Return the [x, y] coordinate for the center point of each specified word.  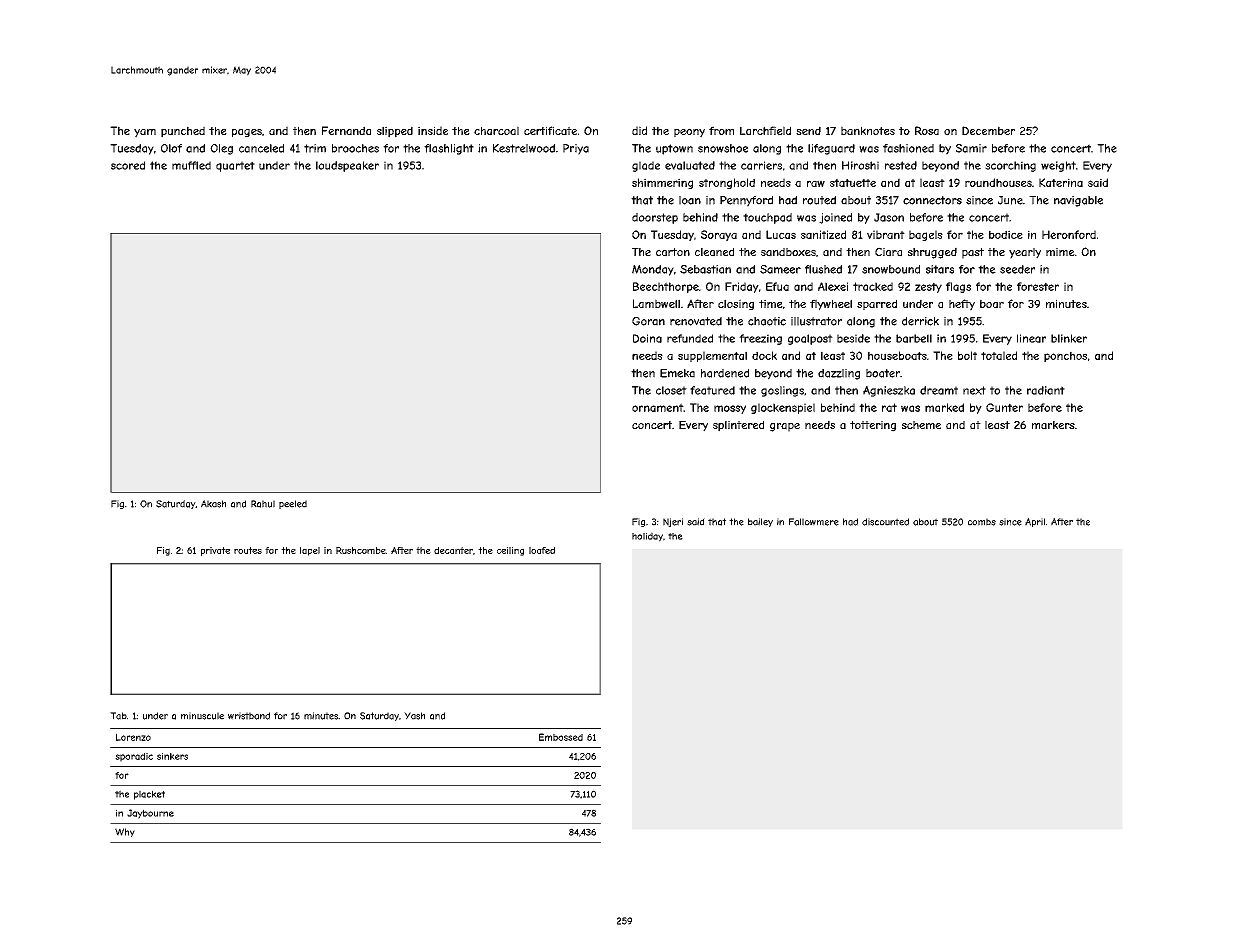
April [1035, 522]
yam [145, 133]
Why [125, 833]
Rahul [263, 504]
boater [883, 373]
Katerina [1061, 182]
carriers [761, 165]
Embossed [561, 737]
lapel [310, 551]
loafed [542, 550]
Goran [648, 321]
